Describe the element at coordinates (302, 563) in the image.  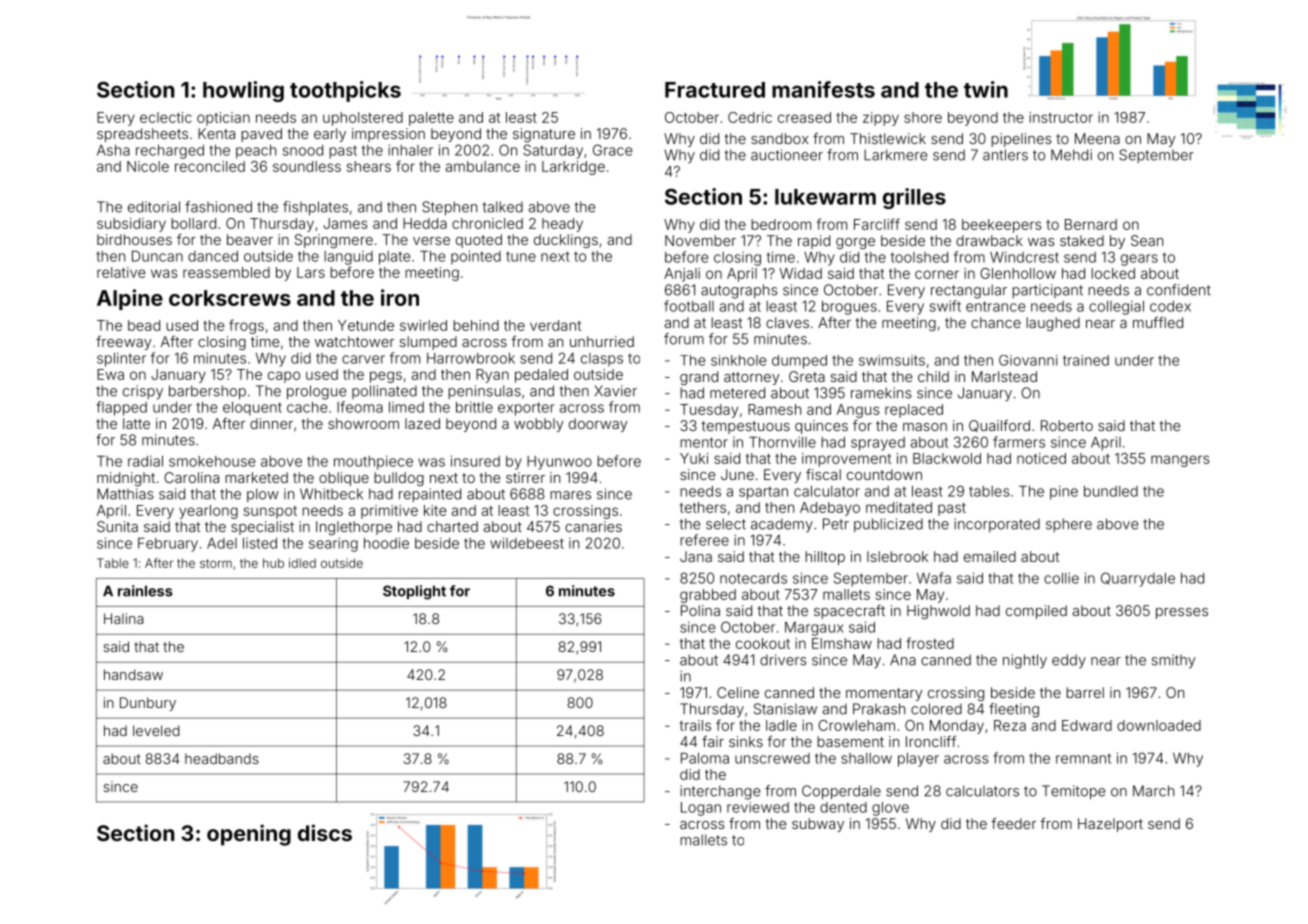
I see `idled` at that location.
